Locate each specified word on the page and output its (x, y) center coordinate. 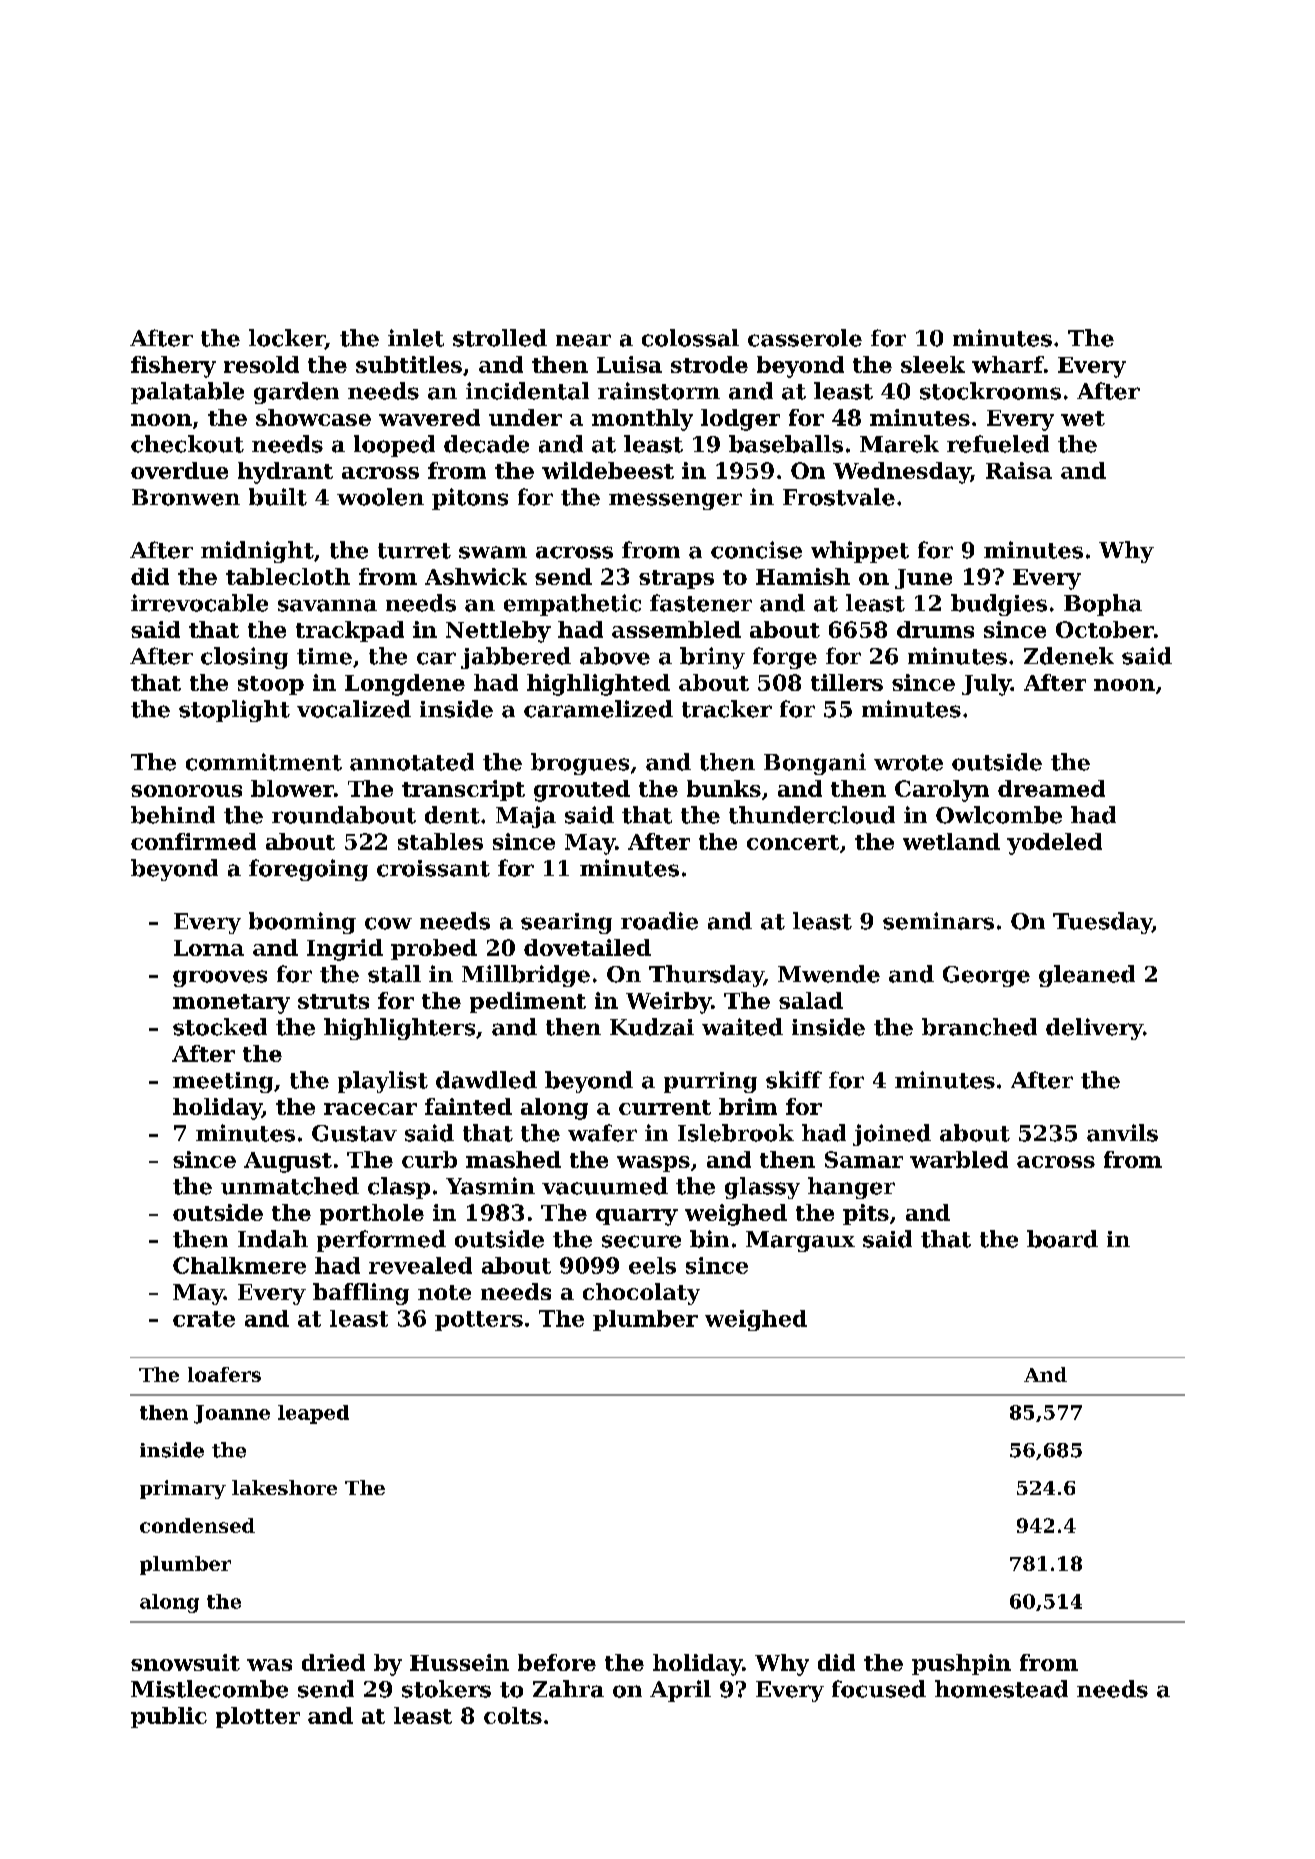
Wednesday (901, 473)
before (557, 1662)
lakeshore (284, 1487)
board (1062, 1239)
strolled (500, 338)
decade (486, 444)
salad (811, 1000)
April (680, 1691)
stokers (446, 1689)
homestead (1001, 1689)
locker (287, 339)
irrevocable (199, 603)
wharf (1008, 364)
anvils (1122, 1133)
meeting (223, 1082)
